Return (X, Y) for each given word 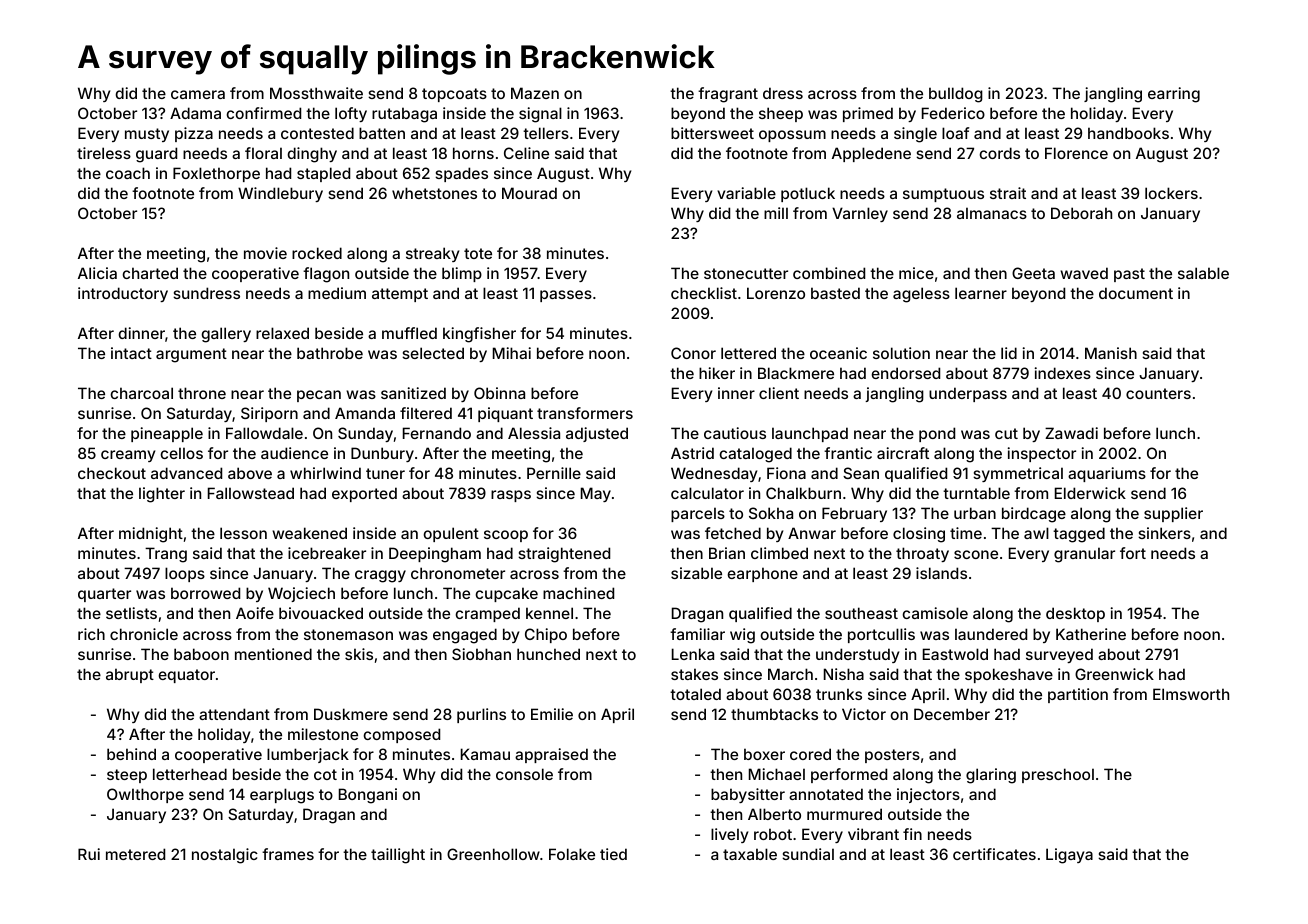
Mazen (535, 93)
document (1136, 293)
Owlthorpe (145, 795)
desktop (1075, 614)
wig (742, 636)
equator (187, 676)
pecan (319, 396)
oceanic (838, 353)
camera (198, 94)
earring (1174, 95)
